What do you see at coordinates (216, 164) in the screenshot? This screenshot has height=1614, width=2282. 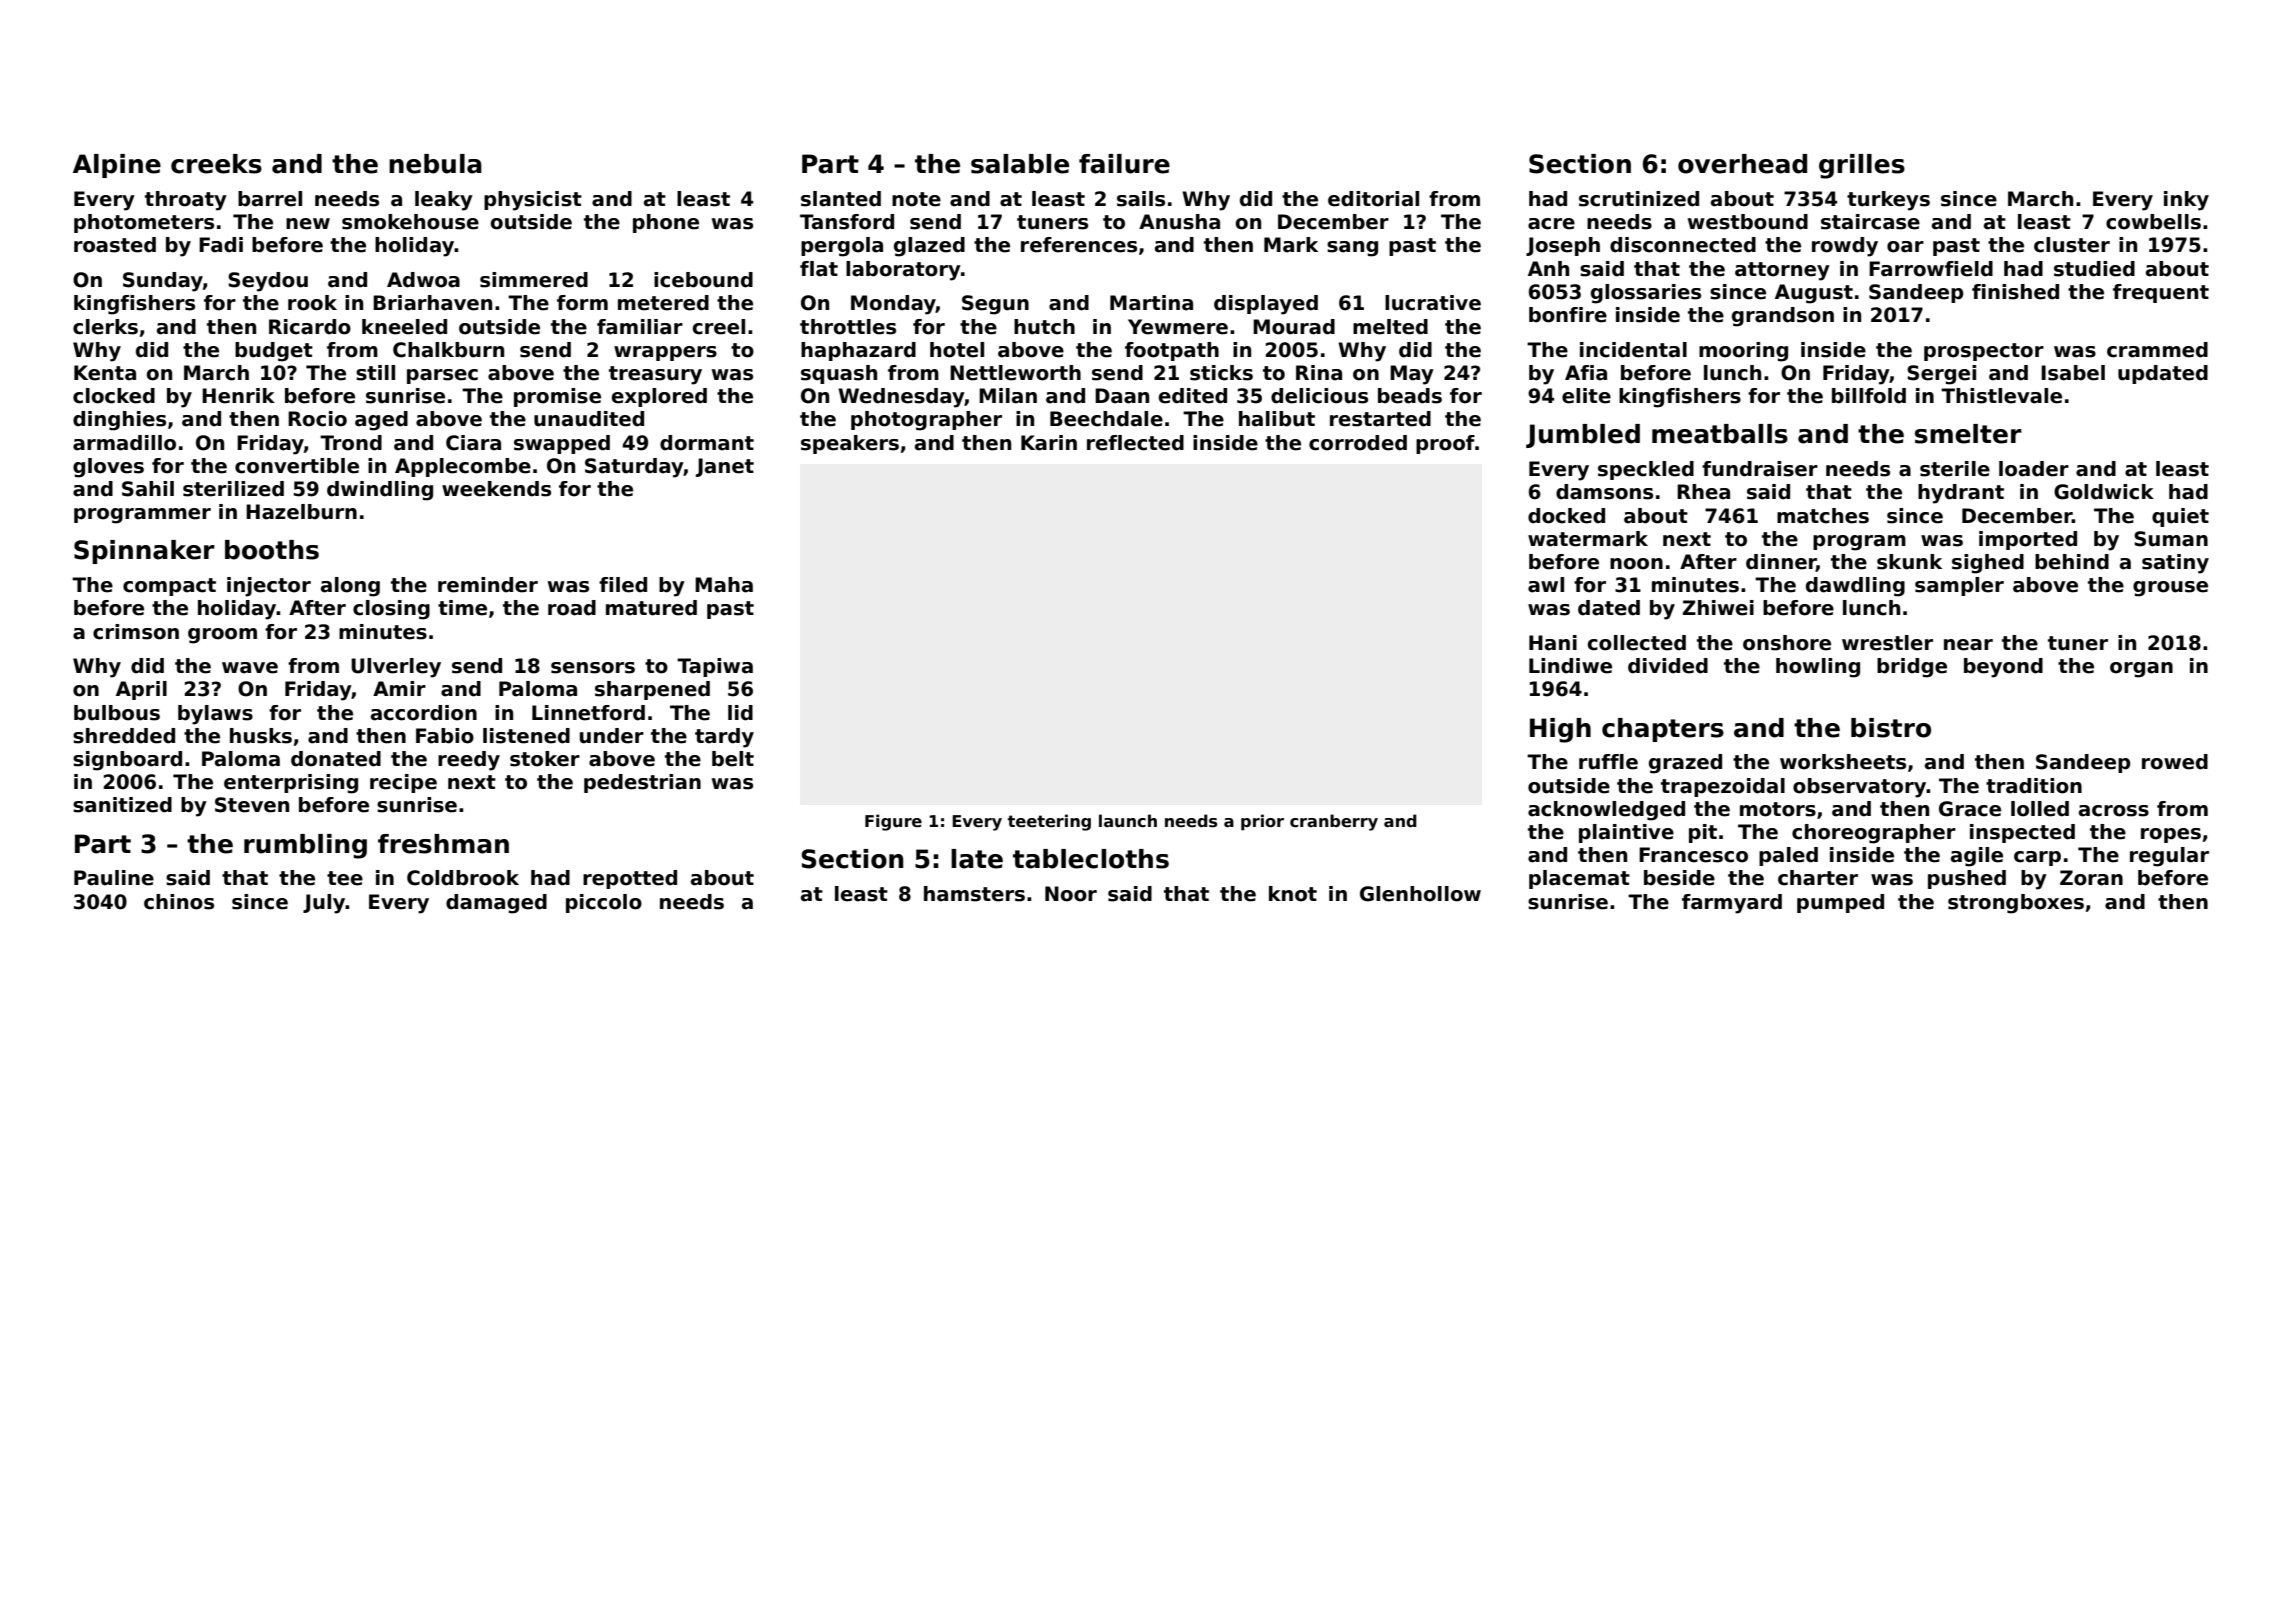 I see `creeks` at bounding box center [216, 164].
